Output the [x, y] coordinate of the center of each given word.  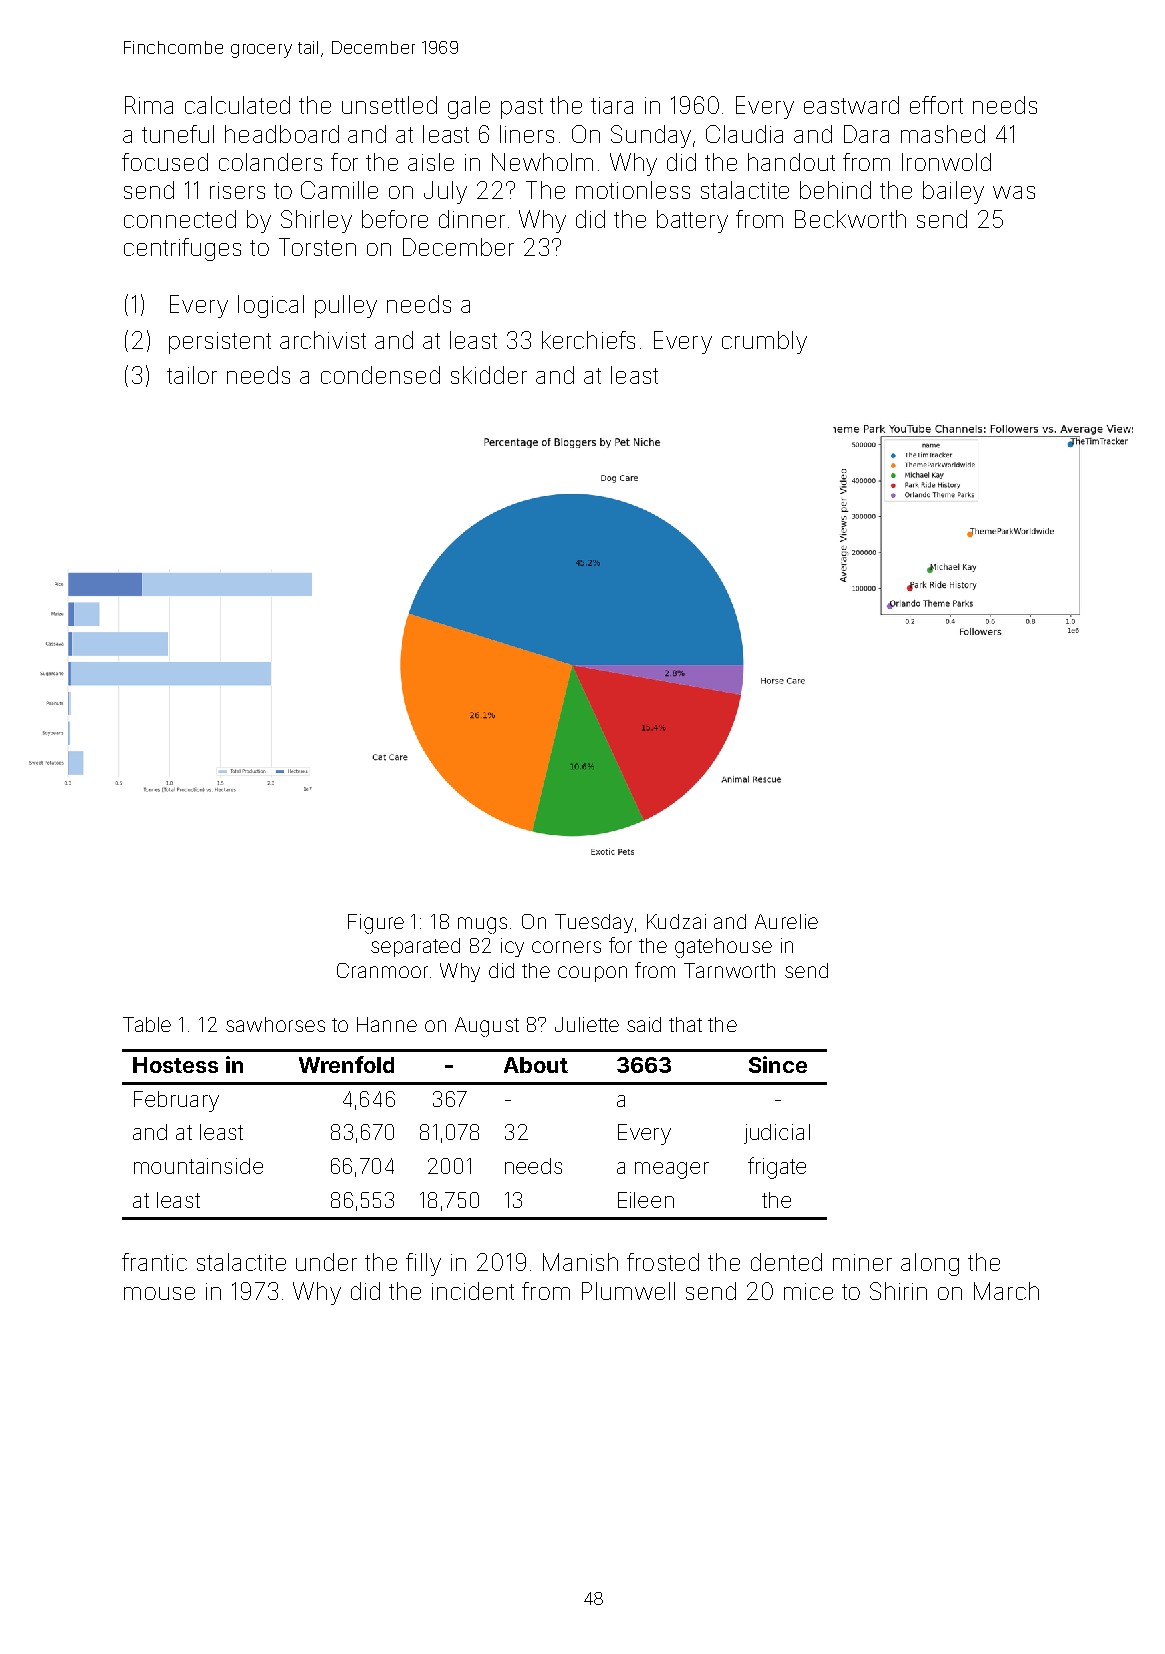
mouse [159, 1293]
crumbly [764, 342]
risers [237, 190]
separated [415, 947]
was [1014, 192]
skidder [489, 375]
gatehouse [723, 948]
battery [692, 221]
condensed [380, 375]
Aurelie [786, 921]
